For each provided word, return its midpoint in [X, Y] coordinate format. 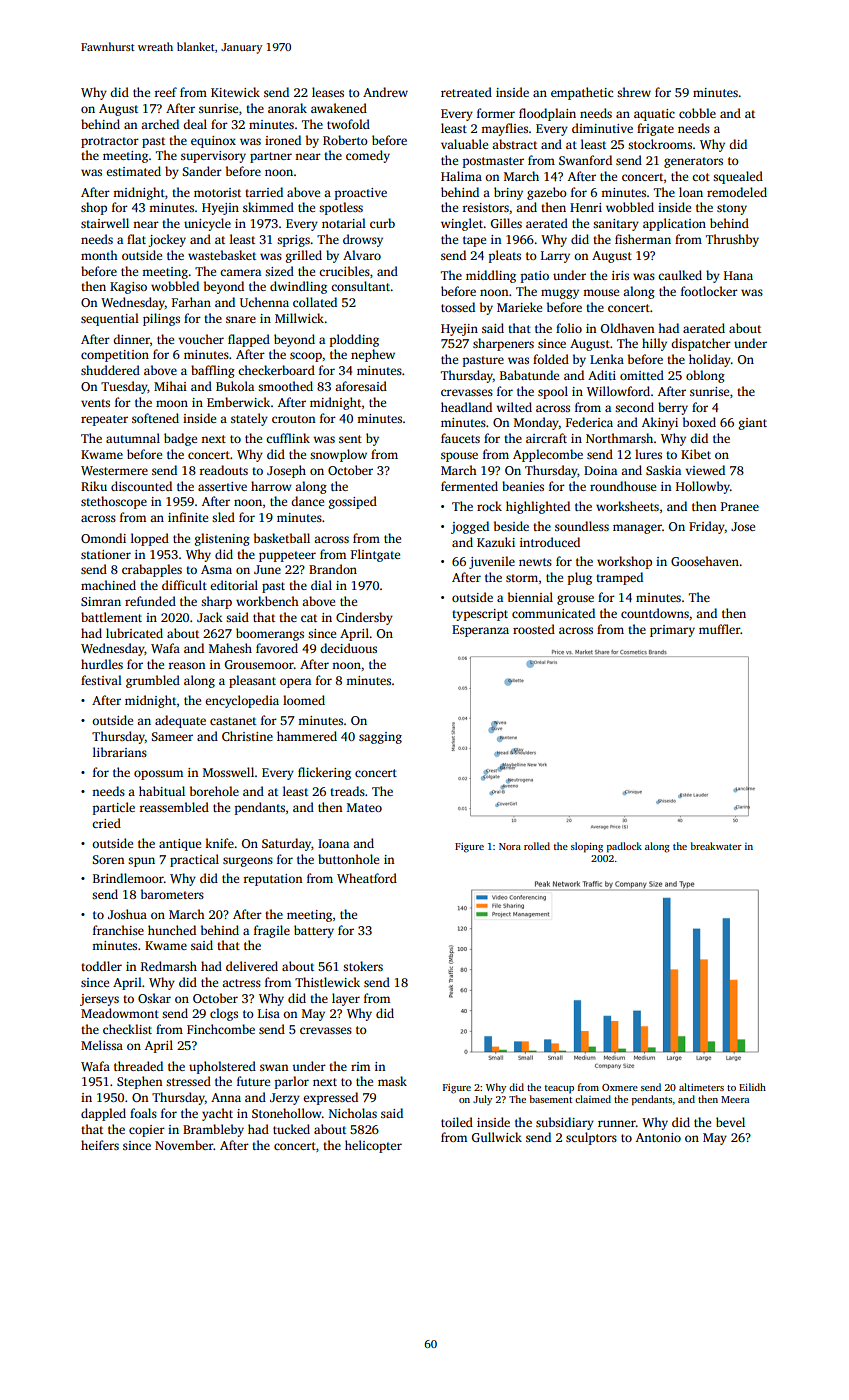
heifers [100, 1145]
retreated [466, 92]
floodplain [547, 114]
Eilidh [752, 1087]
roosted [534, 629]
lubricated [134, 633]
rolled [537, 846]
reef [165, 92]
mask [392, 1081]
